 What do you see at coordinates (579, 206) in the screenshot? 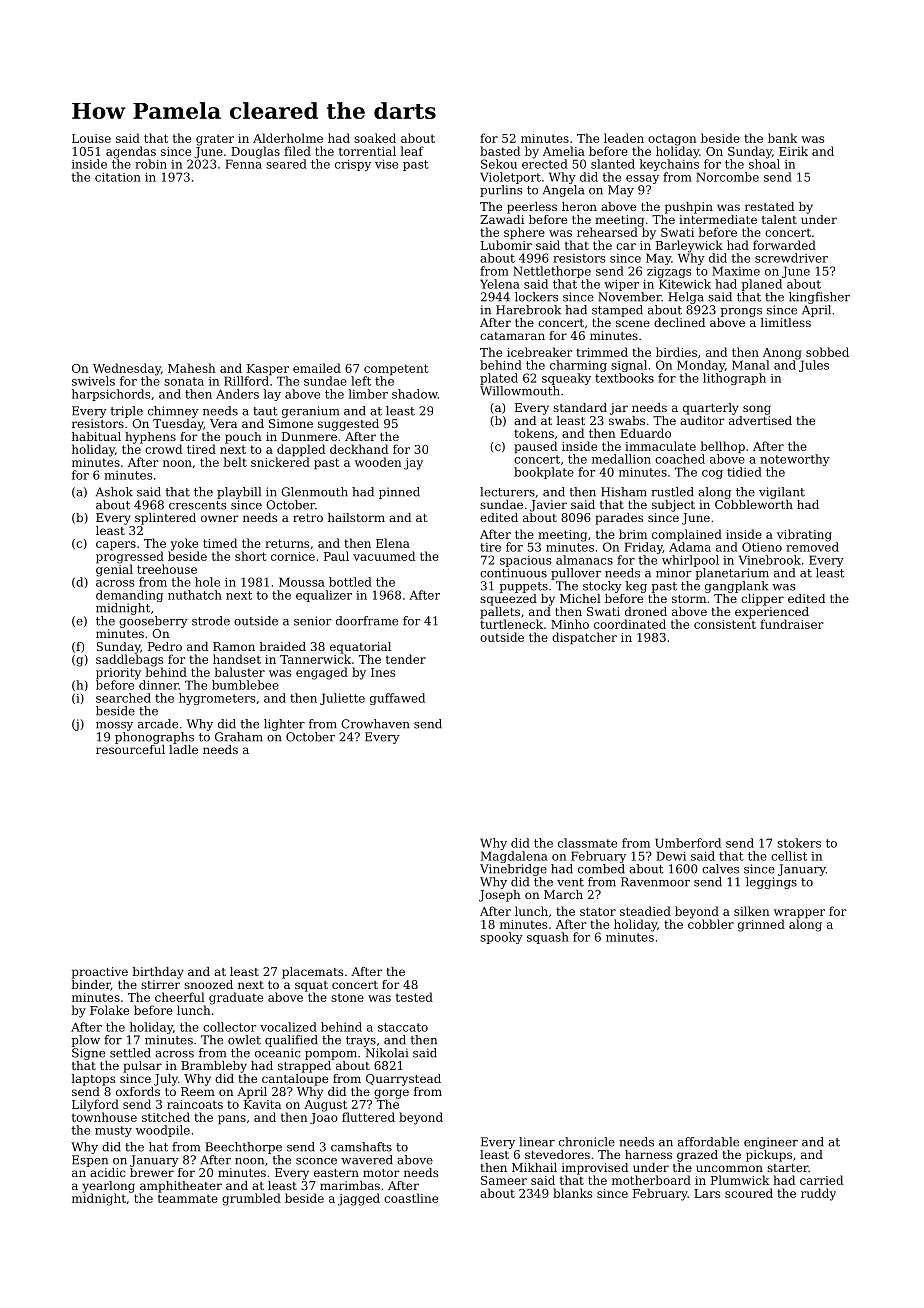
I see `heron` at bounding box center [579, 206].
